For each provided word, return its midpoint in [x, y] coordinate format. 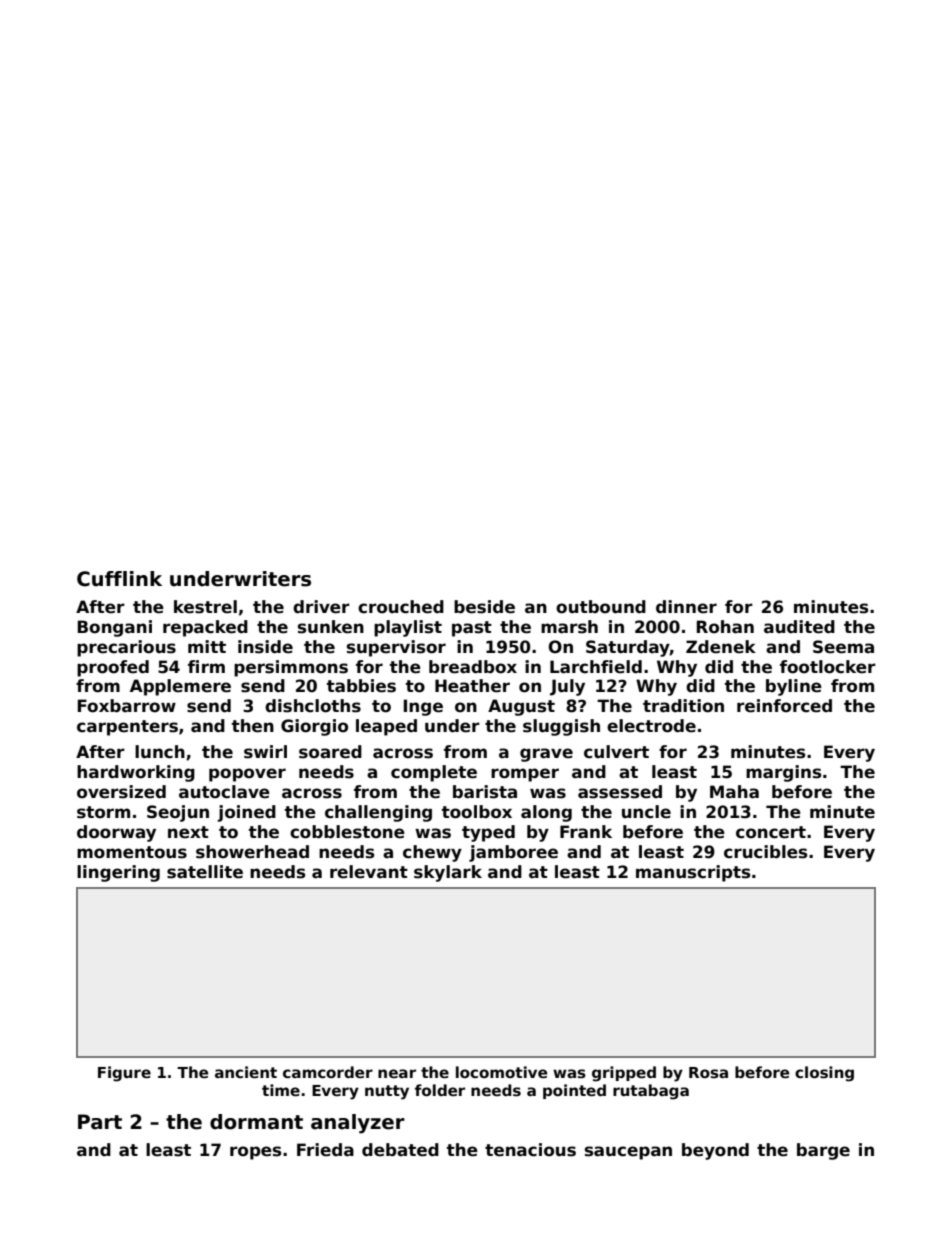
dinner [686, 607]
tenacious [530, 1150]
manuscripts [693, 873]
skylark [448, 873]
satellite [205, 872]
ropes [255, 1153]
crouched [401, 607]
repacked [205, 628]
